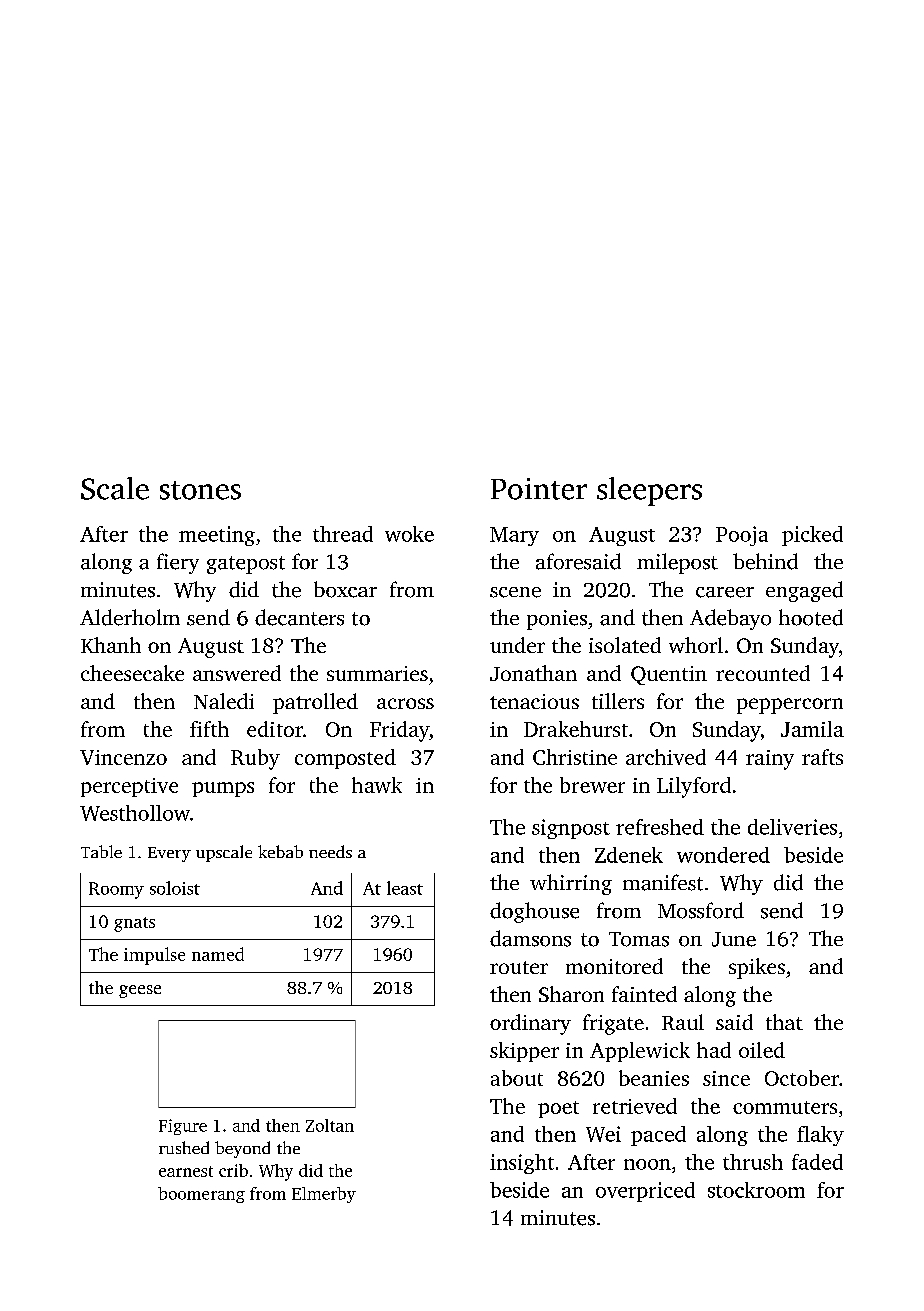 The image size is (924, 1311). Describe the element at coordinates (790, 706) in the document. I see `peppercorn` at that location.
